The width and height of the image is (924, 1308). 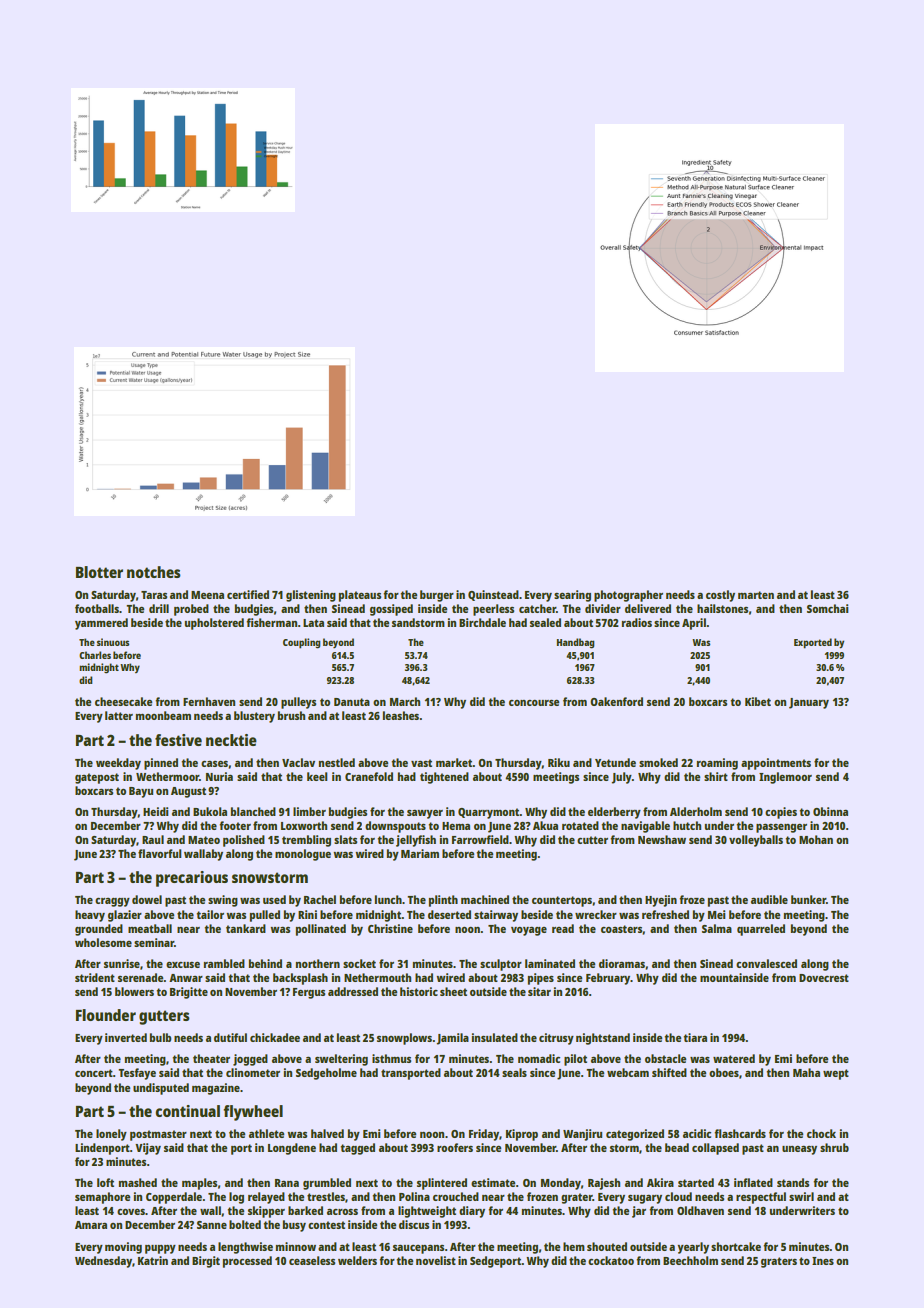 I want to click on Kibet, so click(x=758, y=701).
